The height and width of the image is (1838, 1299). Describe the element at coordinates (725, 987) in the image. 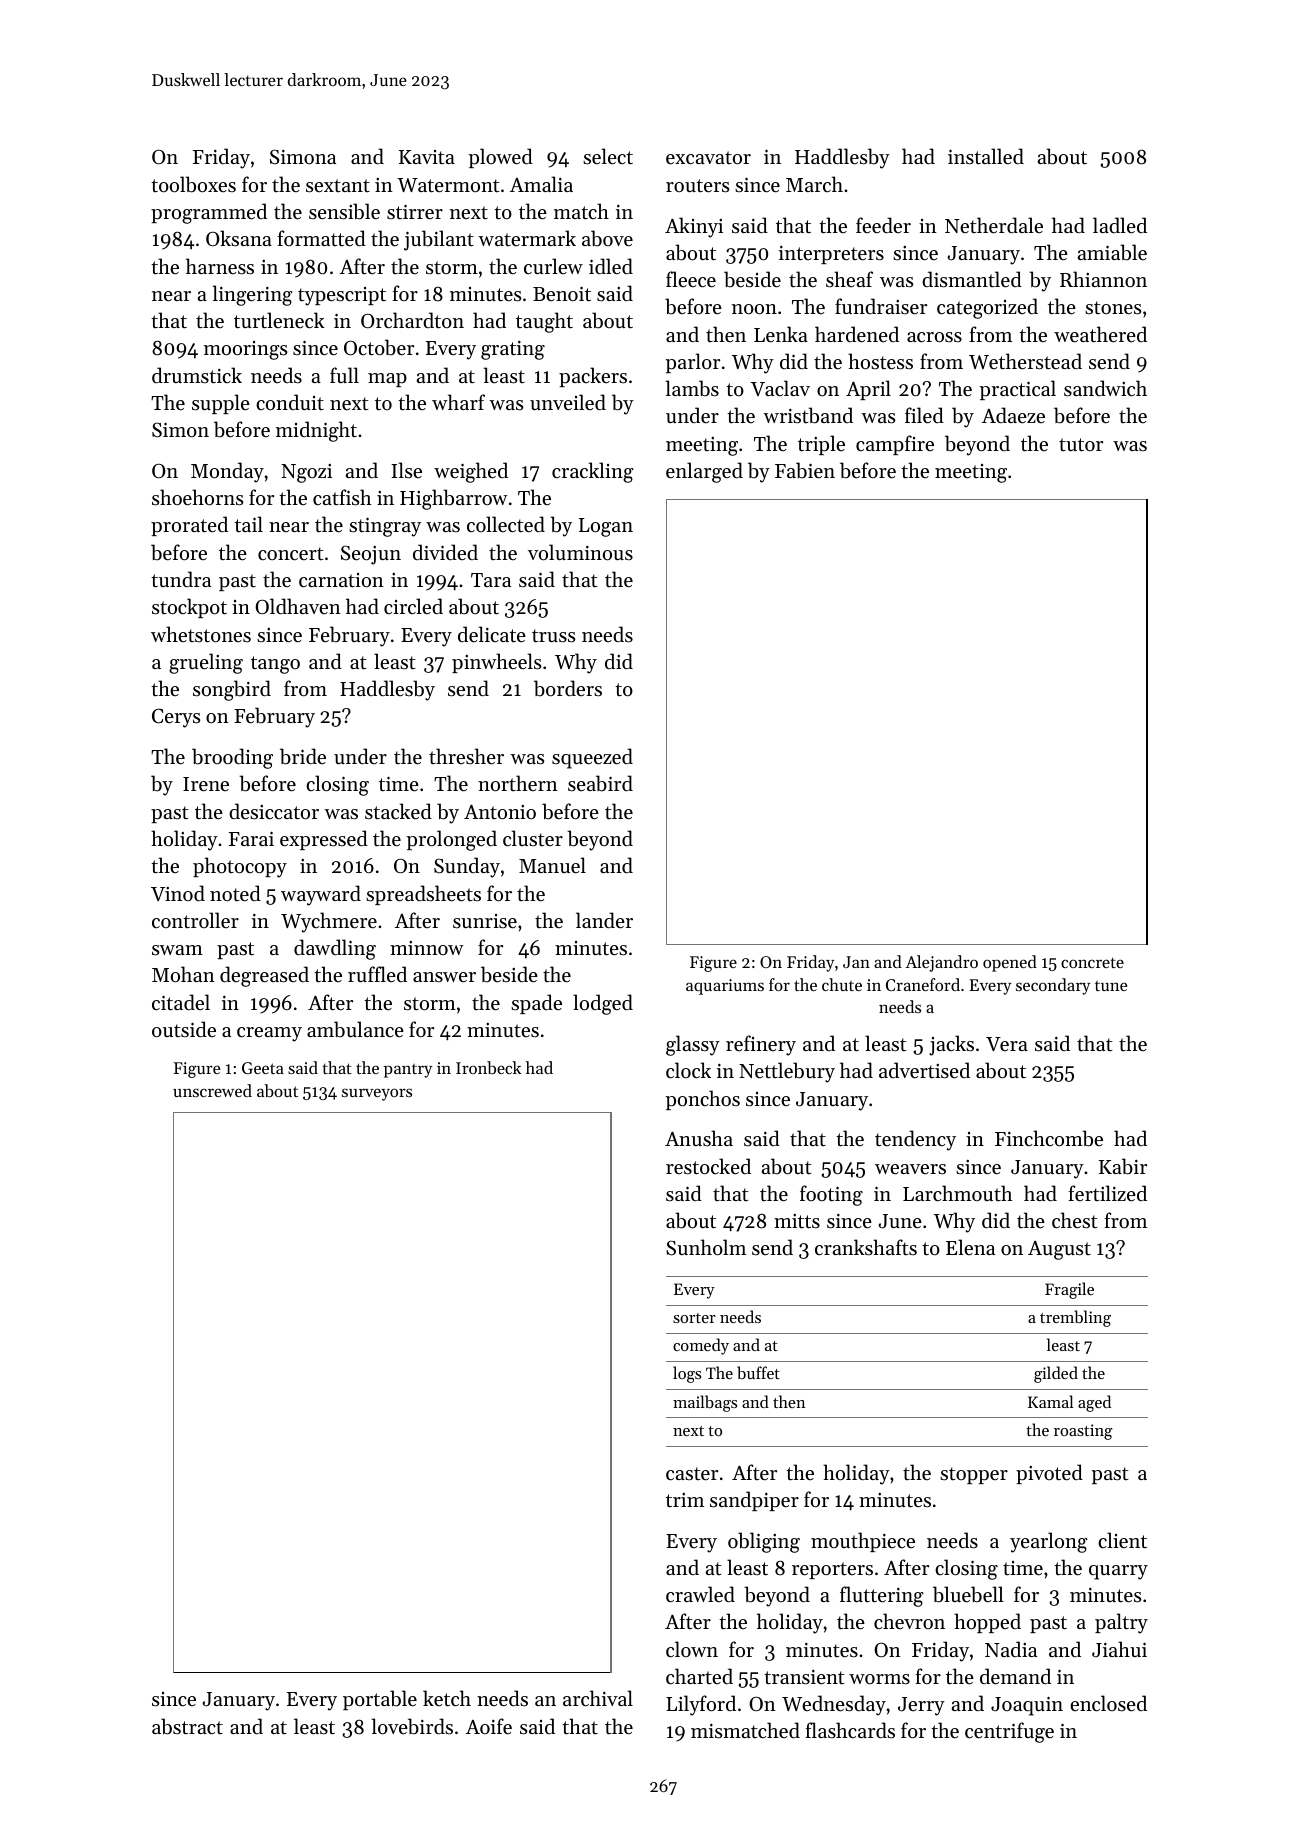

I see `aquariums` at that location.
